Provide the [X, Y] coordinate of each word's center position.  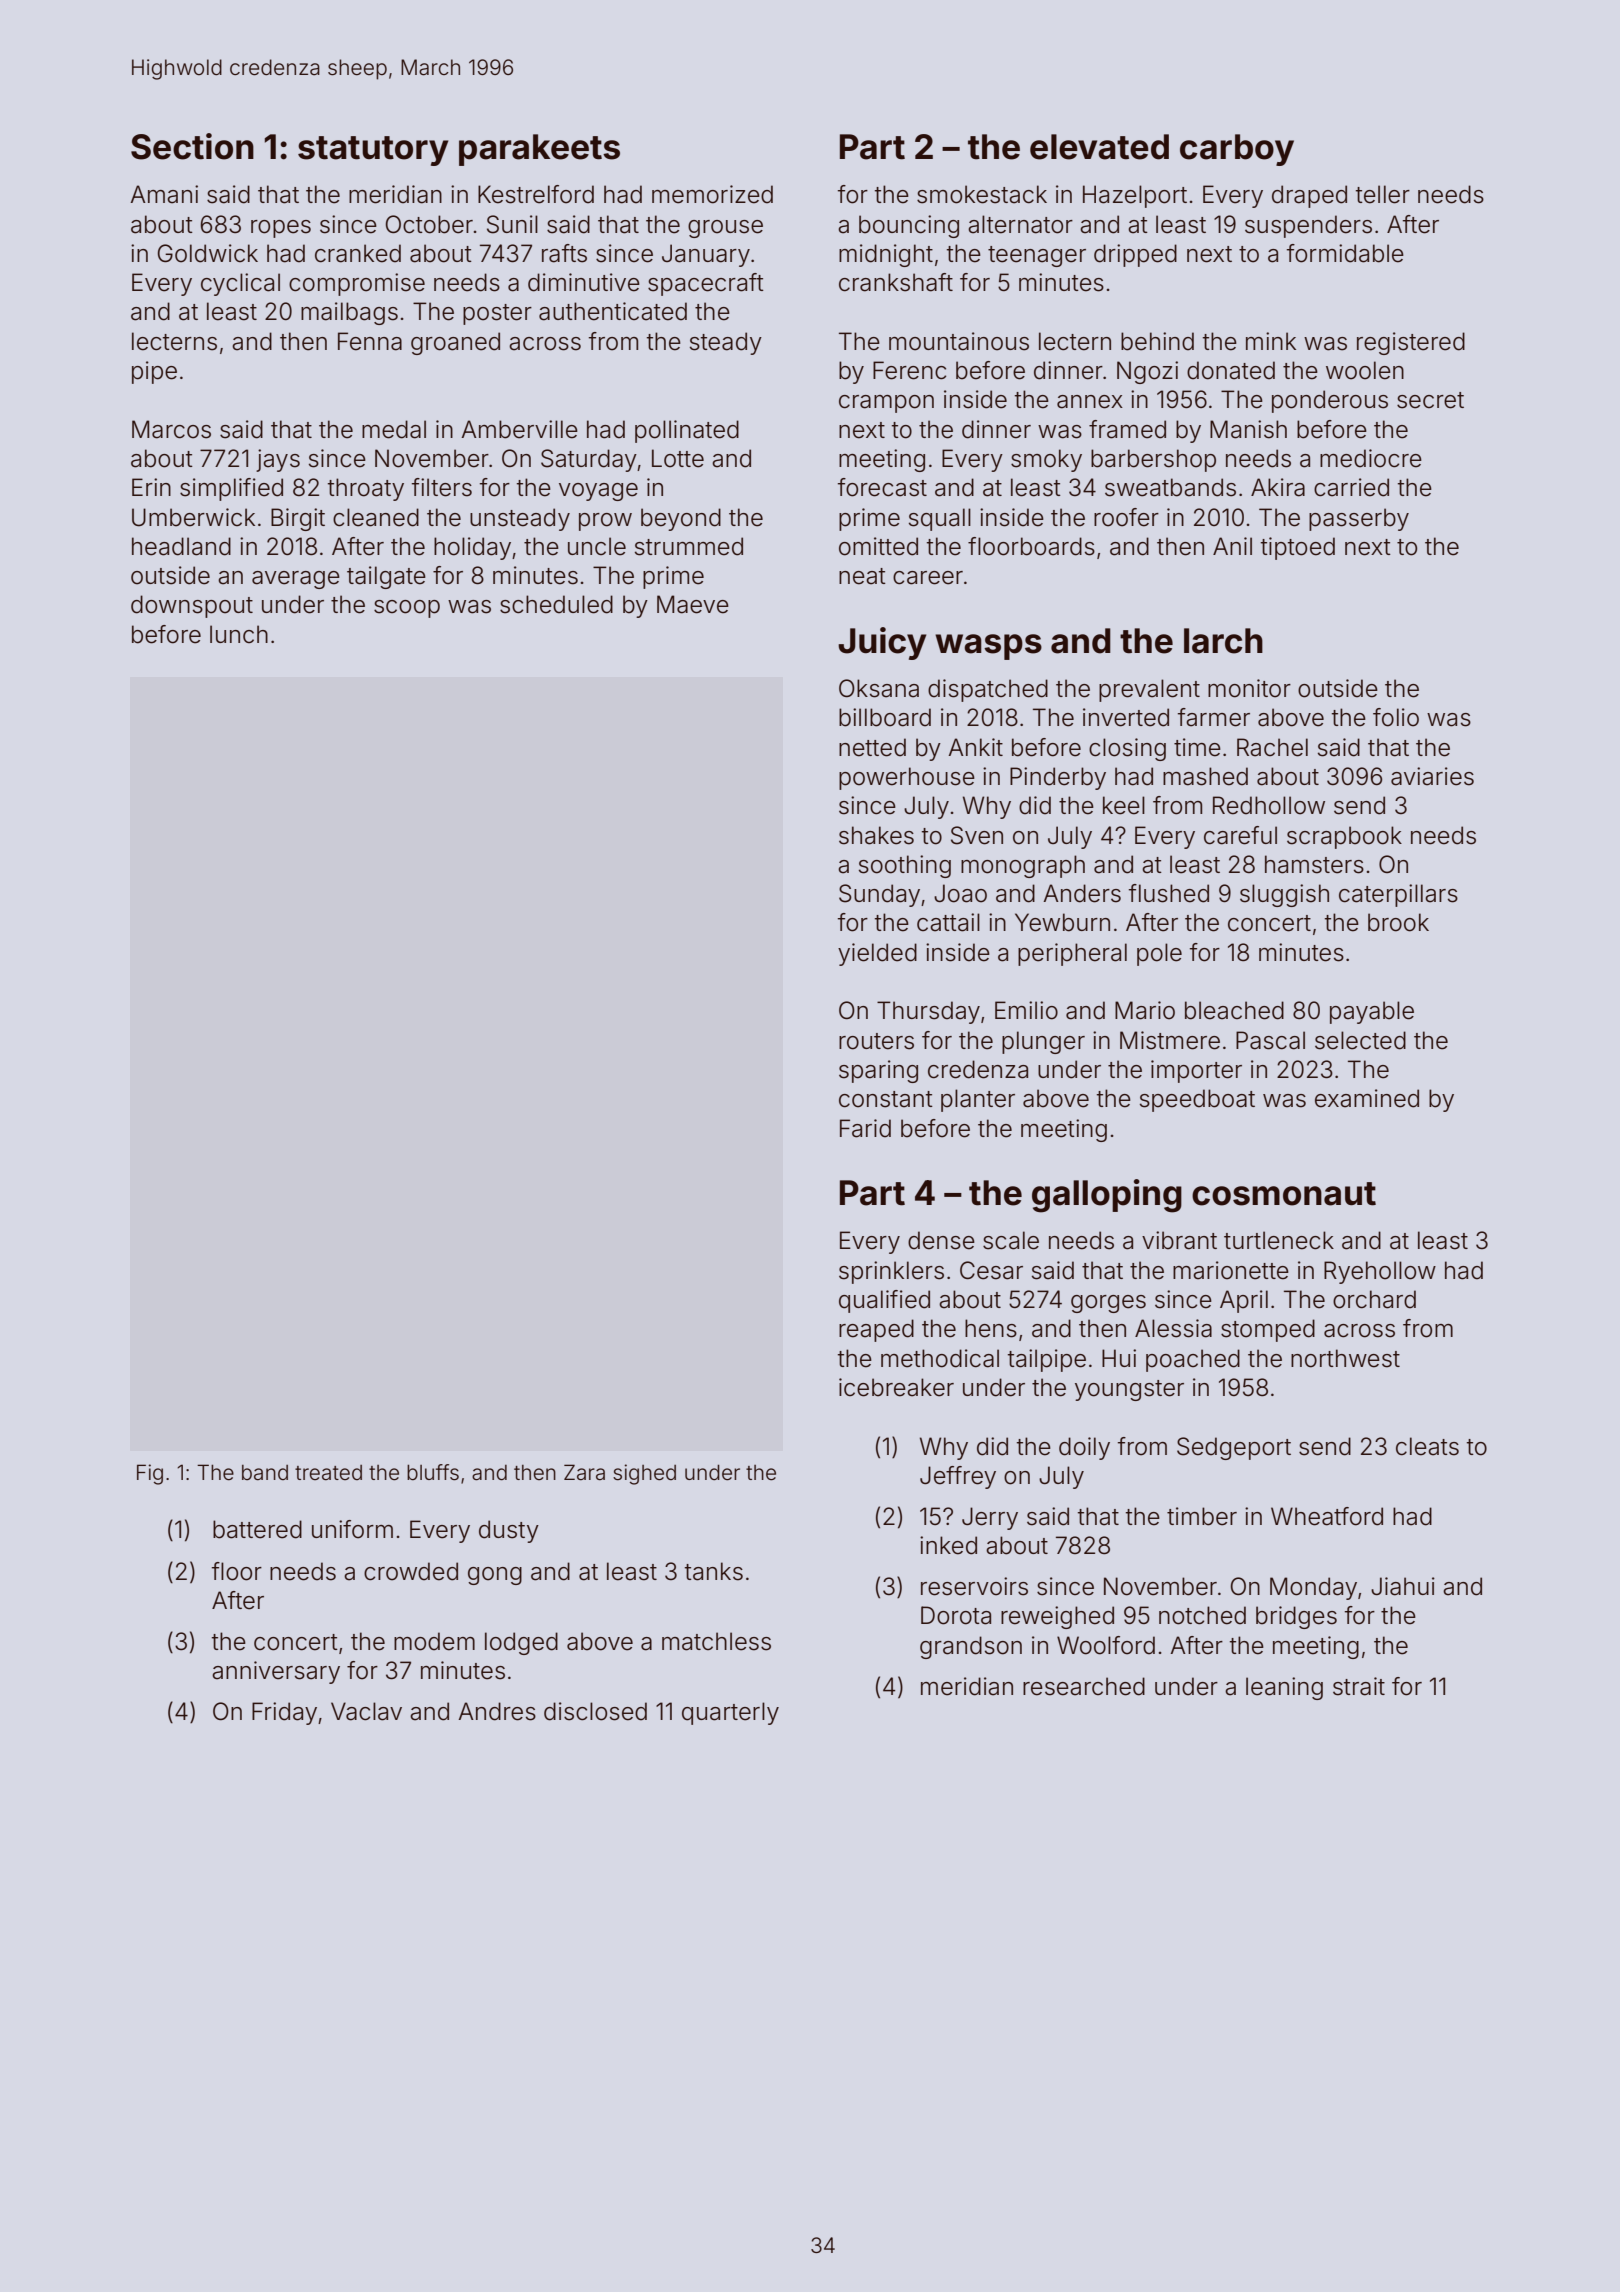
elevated [1099, 147]
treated [328, 1472]
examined [1367, 1098]
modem [434, 1641]
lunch [239, 634]
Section [192, 146]
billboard [885, 717]
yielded [877, 954]
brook [1398, 922]
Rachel [1272, 747]
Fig [150, 1474]
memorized [712, 194]
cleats [1427, 1446]
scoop [407, 609]
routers [876, 1041]
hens [991, 1328]
